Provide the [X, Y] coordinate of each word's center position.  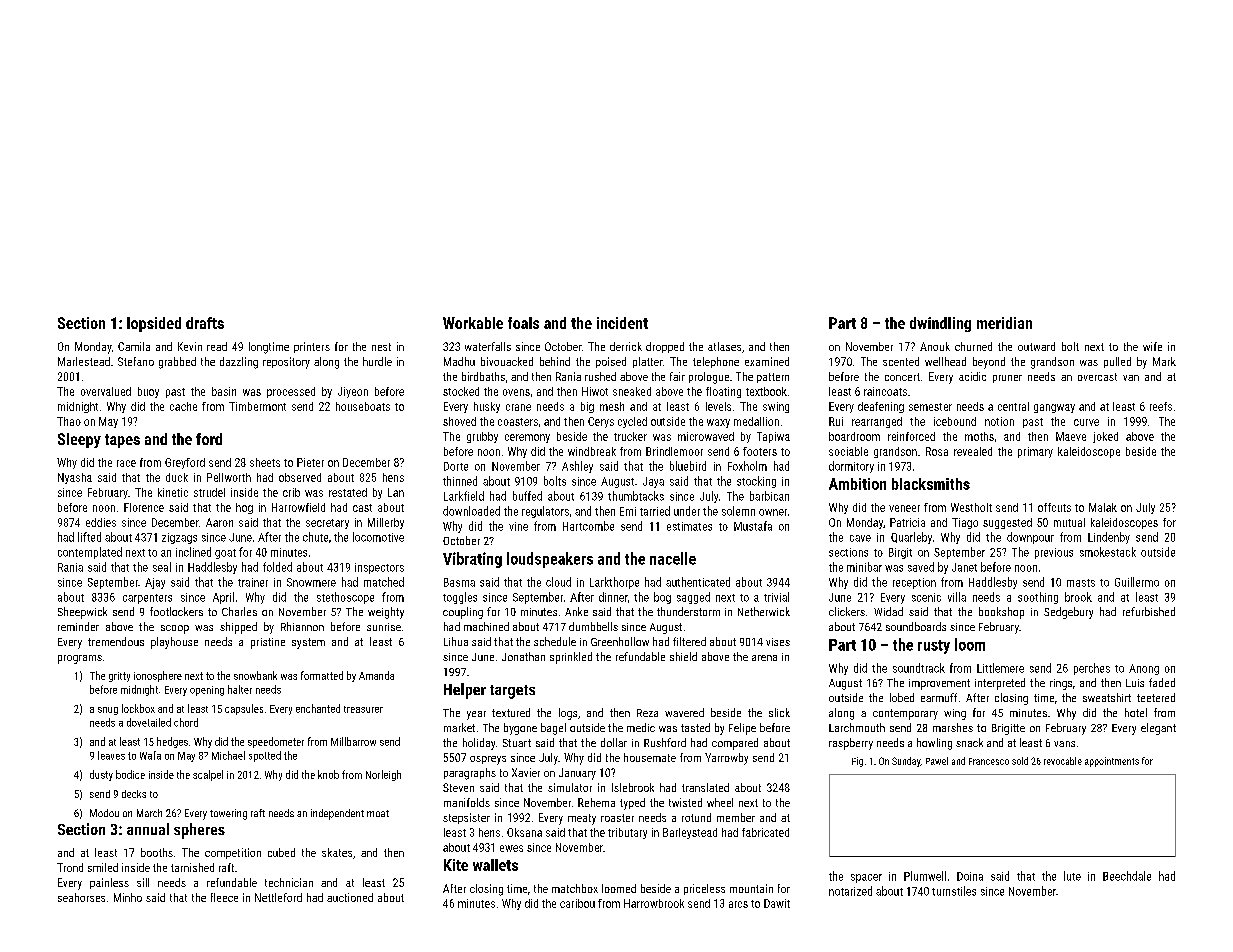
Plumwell [925, 876]
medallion [756, 421]
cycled [632, 422]
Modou [104, 813]
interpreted [1000, 684]
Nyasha [75, 478]
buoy [148, 392]
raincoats [885, 391]
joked [1105, 437]
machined [486, 626]
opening [207, 691]
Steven [458, 787]
